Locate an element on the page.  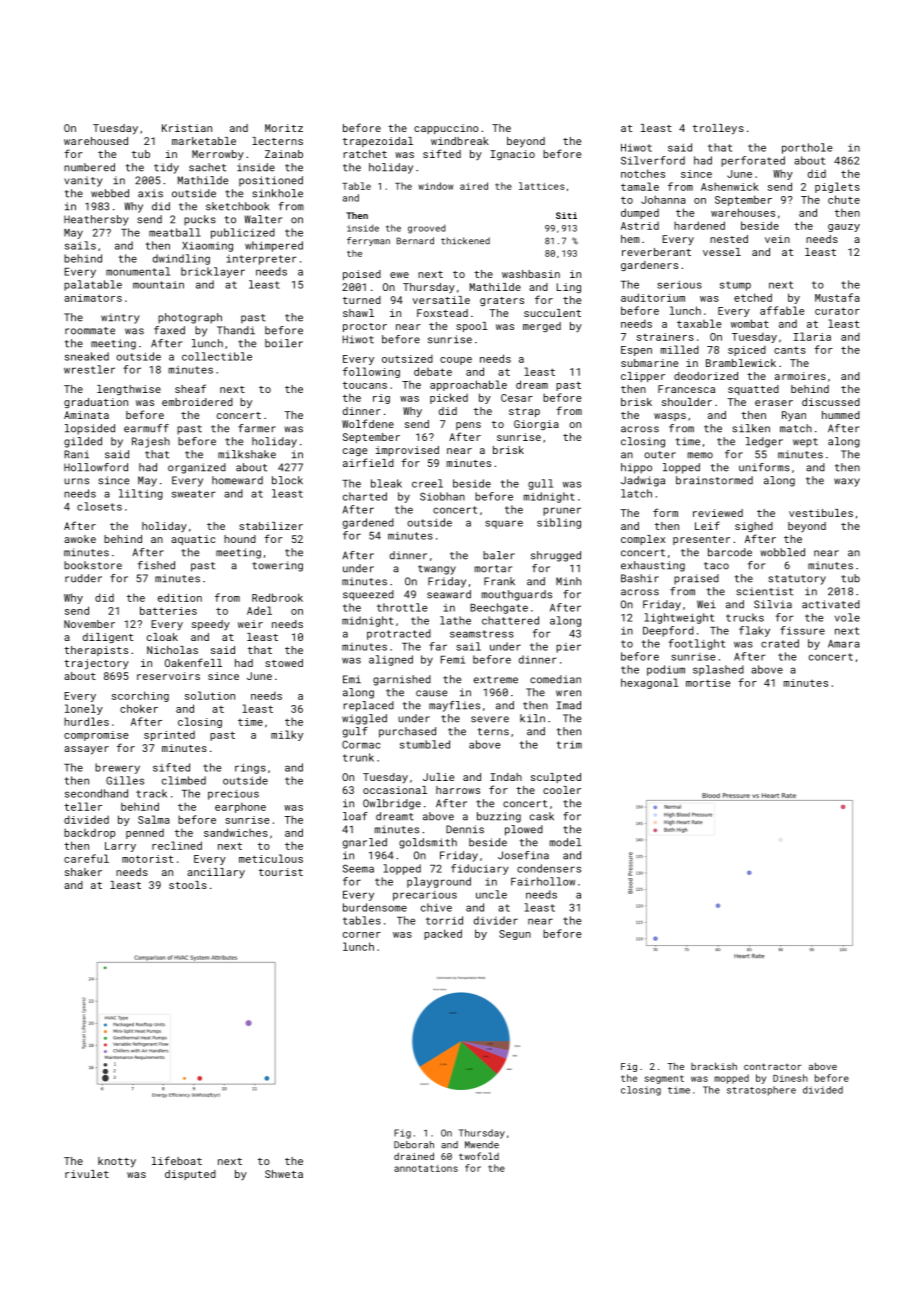
praised is located at coordinates (696, 579).
